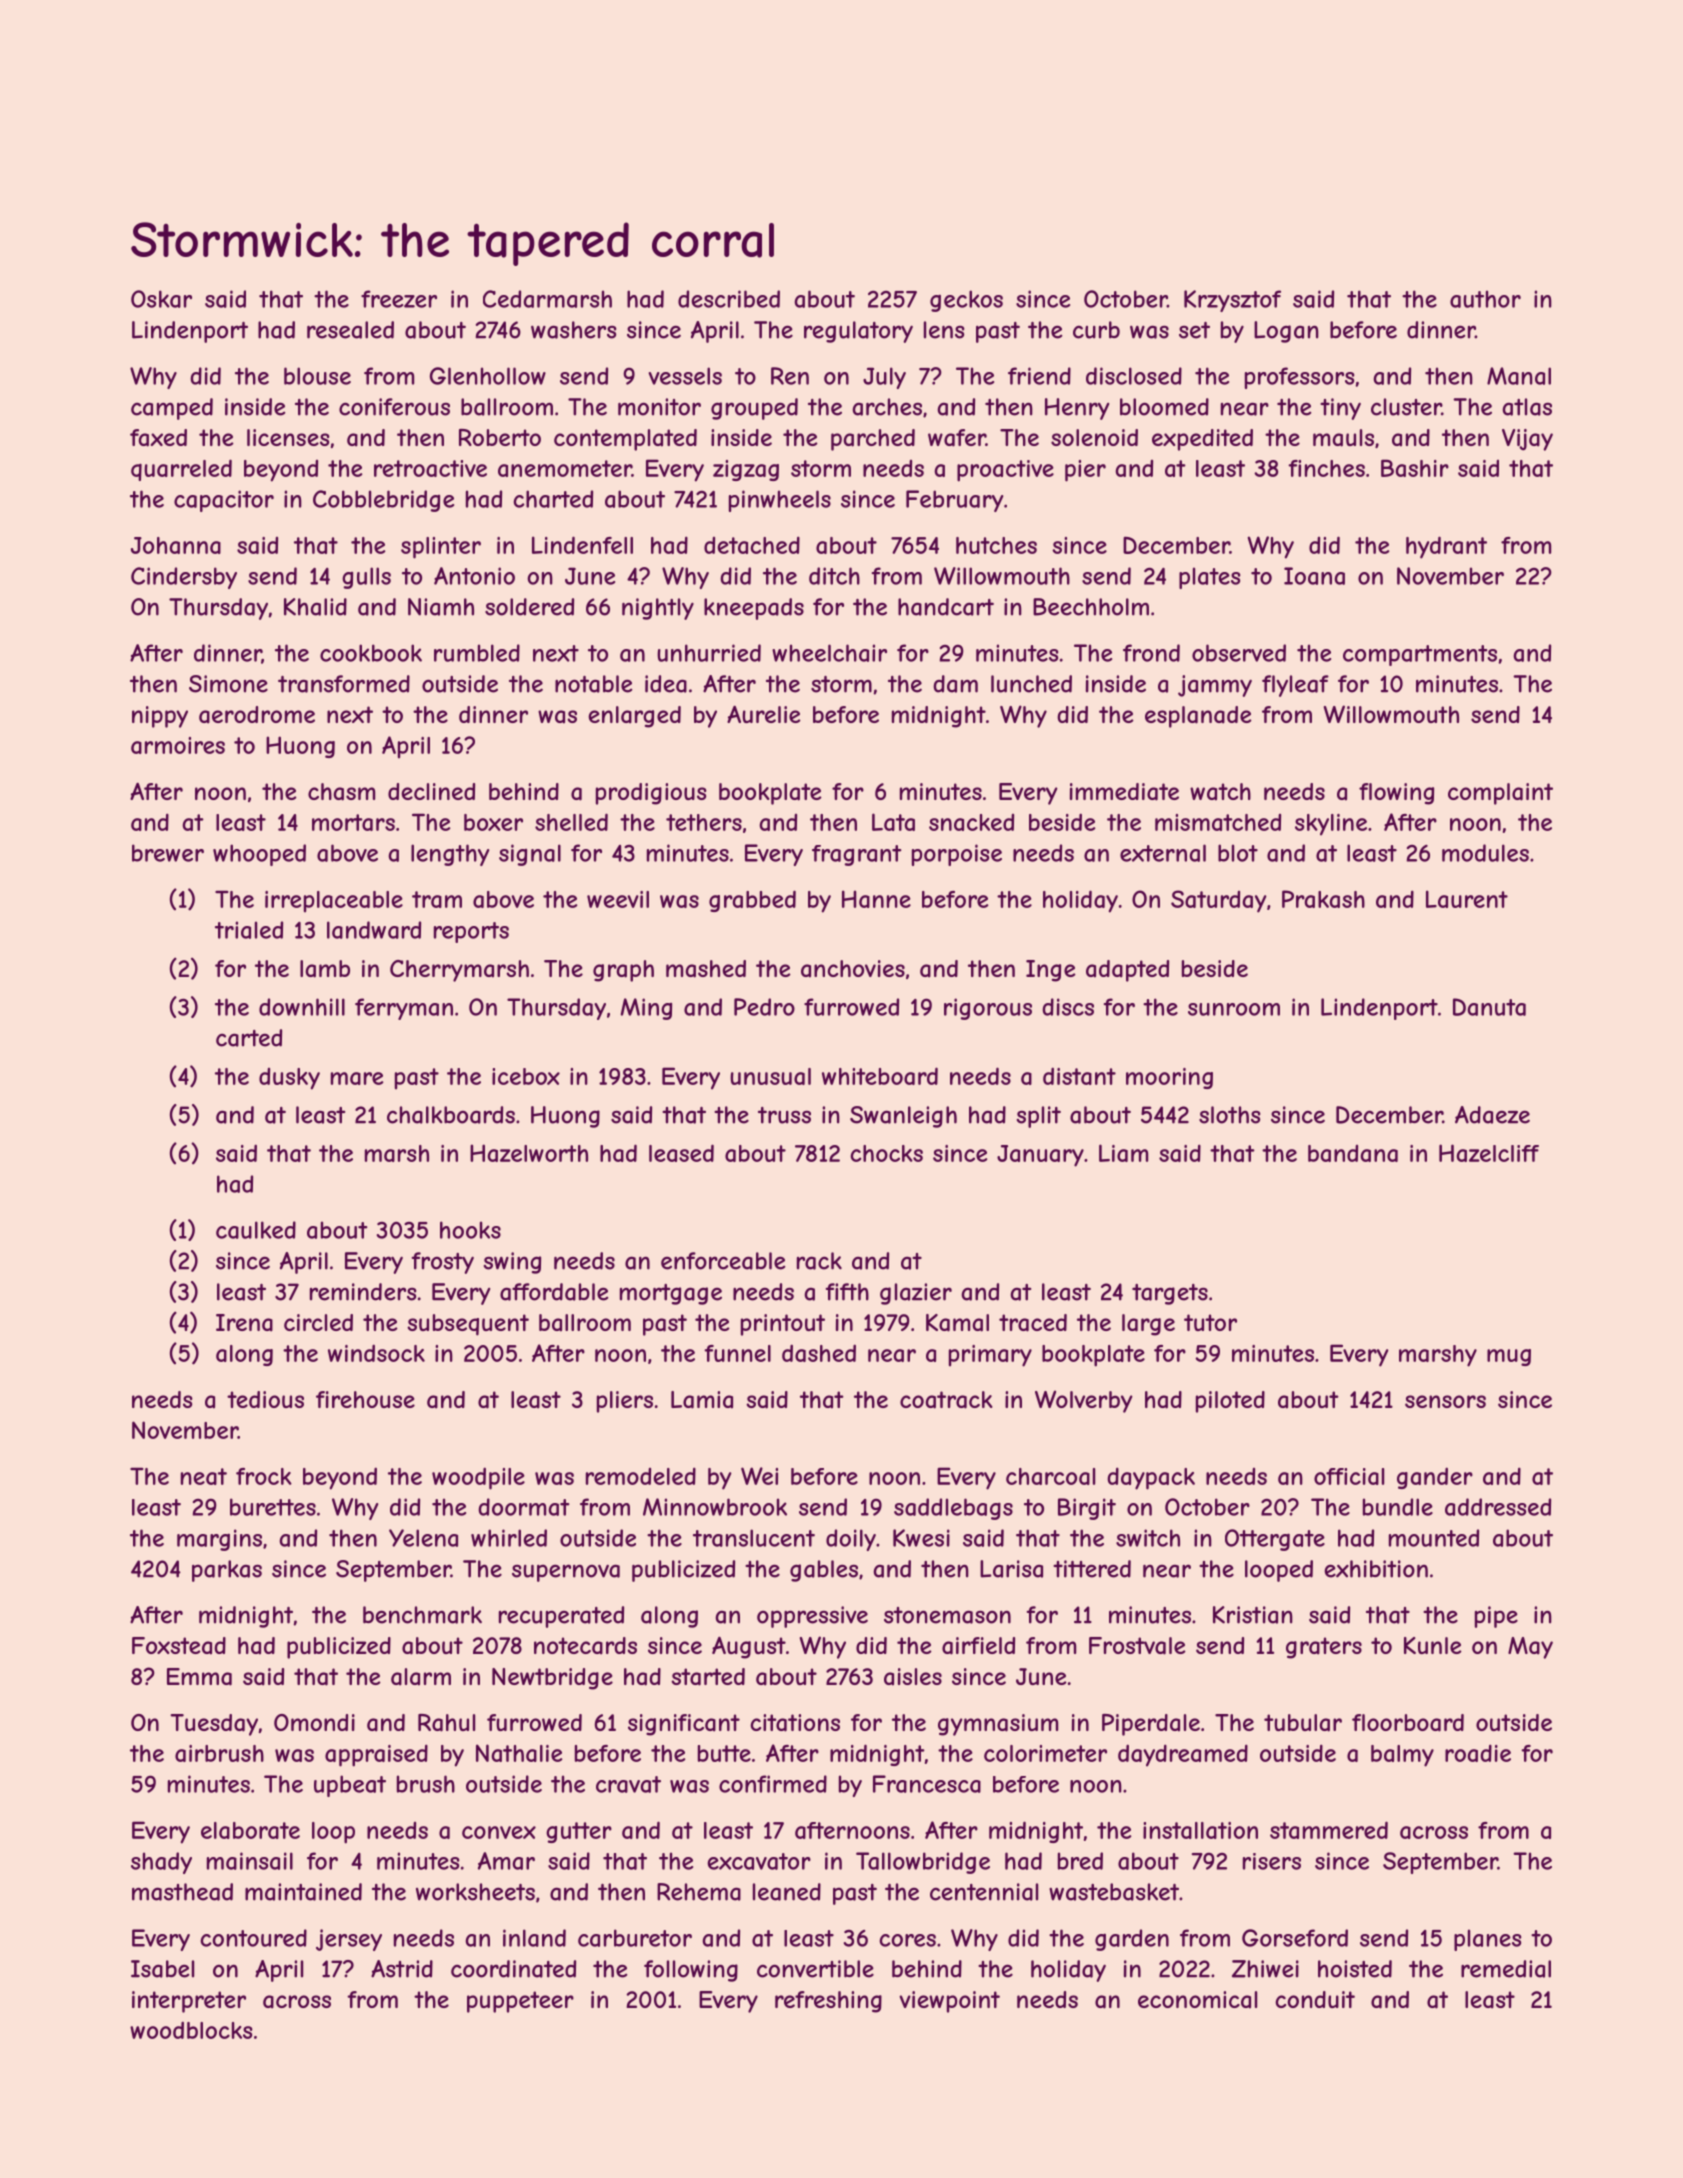 Image resolution: width=1683 pixels, height=2178 pixels. Describe the element at coordinates (754, 409) in the screenshot. I see `grouped` at that location.
